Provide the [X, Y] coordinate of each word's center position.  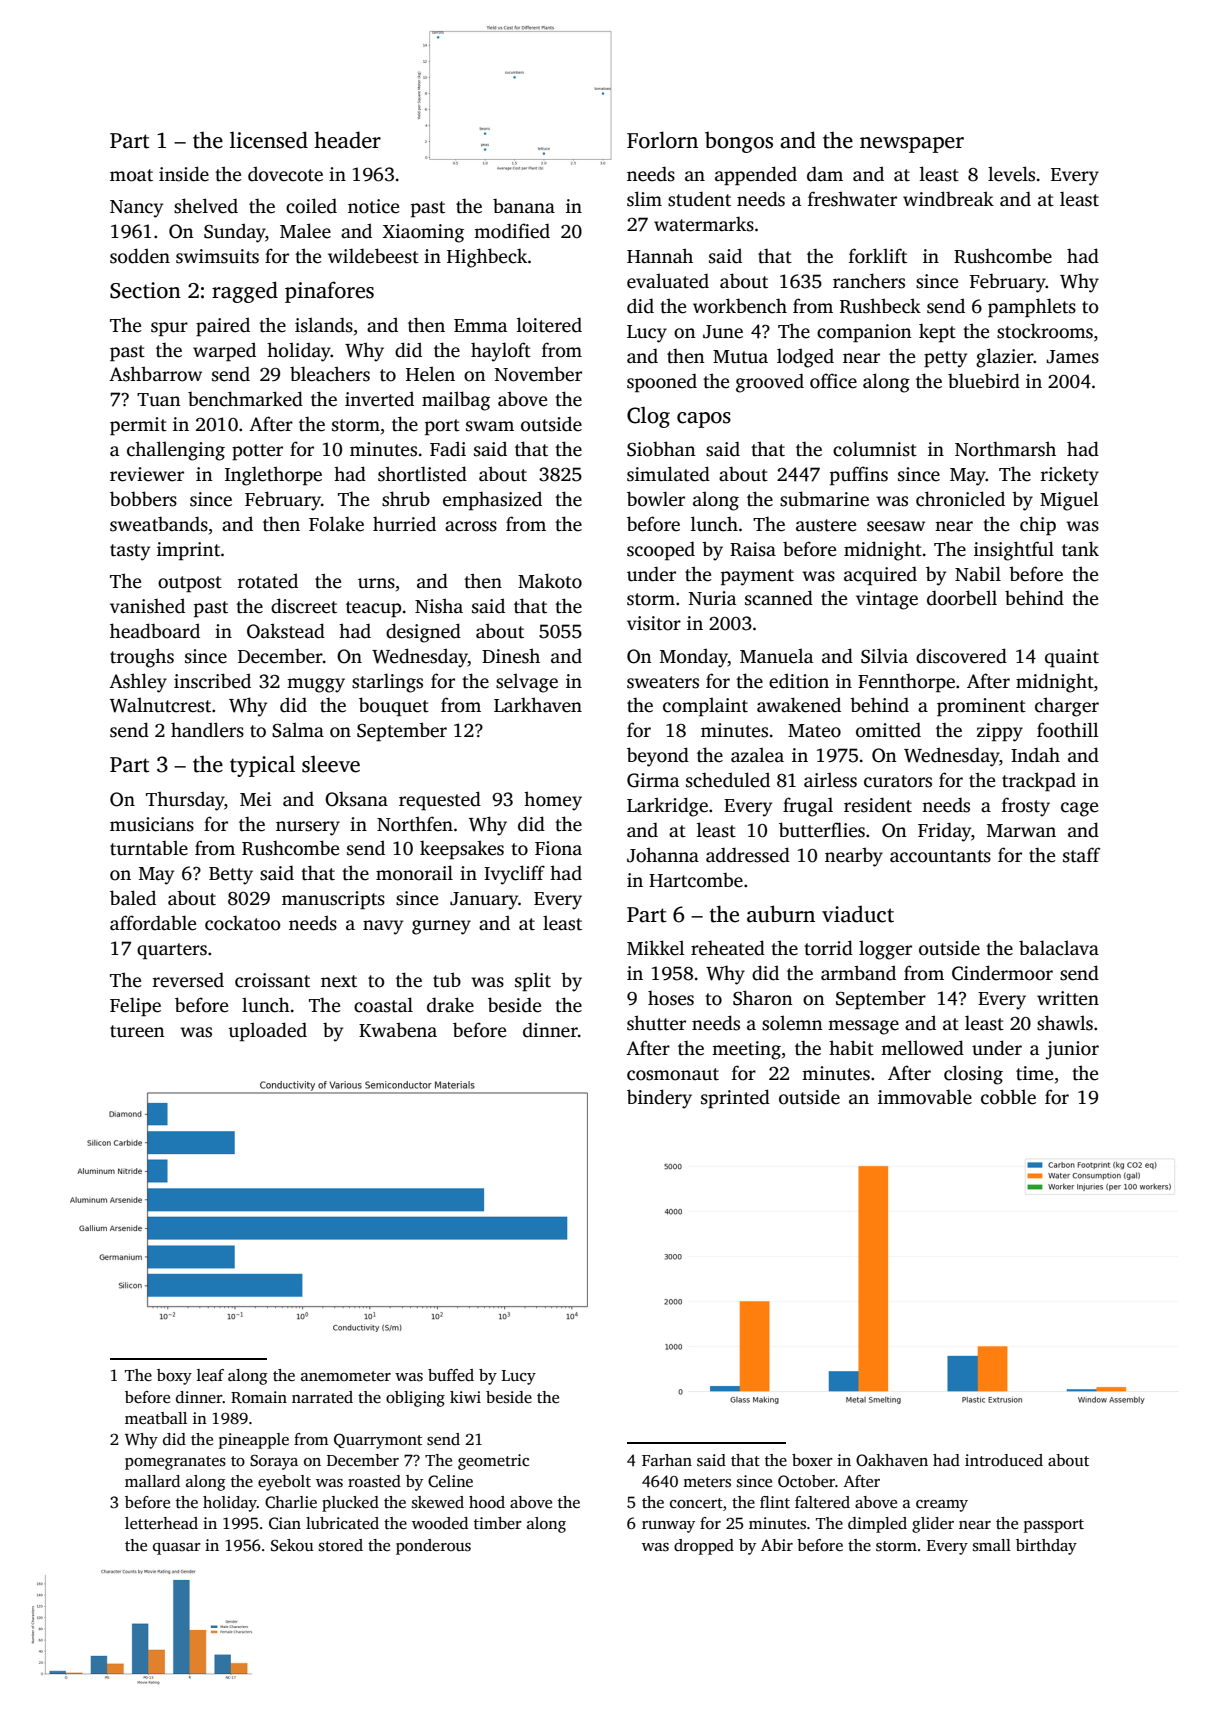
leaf [210, 1375]
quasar [177, 1549]
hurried [404, 524]
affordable [153, 923]
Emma [480, 325]
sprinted [735, 1099]
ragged [245, 292]
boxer [812, 1460]
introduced [1004, 1460]
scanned [779, 598]
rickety [1070, 476]
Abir [777, 1545]
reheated [728, 948]
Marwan [1021, 831]
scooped [661, 551]
